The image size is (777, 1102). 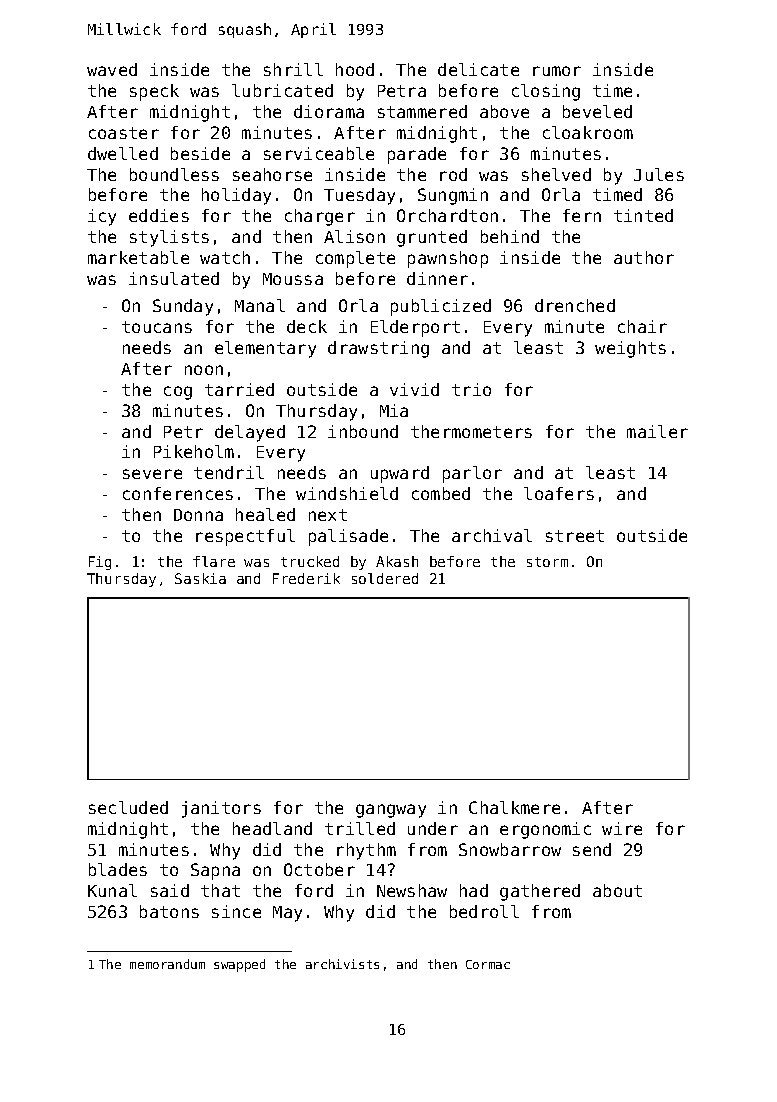 I want to click on since, so click(x=236, y=911).
